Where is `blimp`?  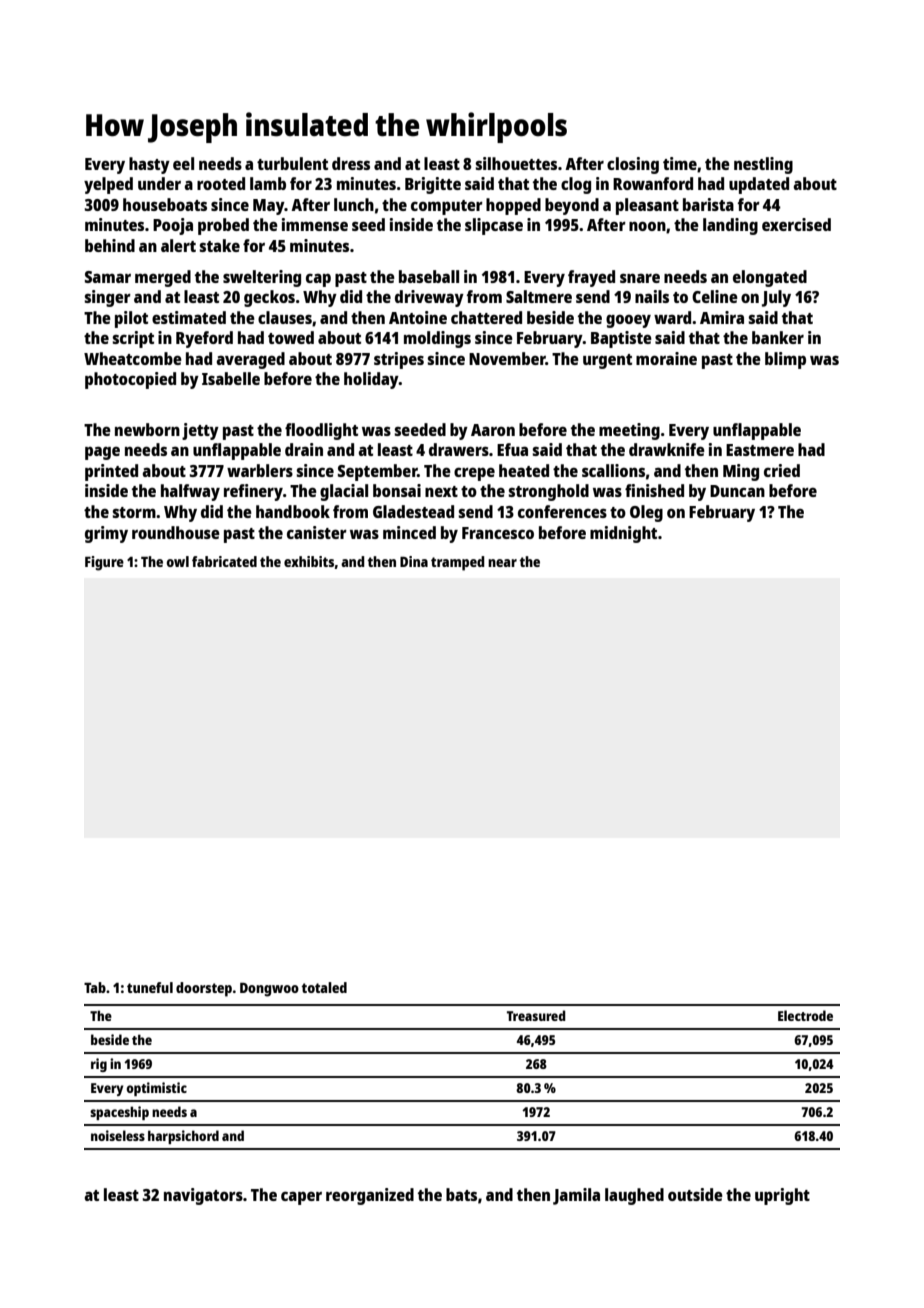
blimp is located at coordinates (785, 360).
